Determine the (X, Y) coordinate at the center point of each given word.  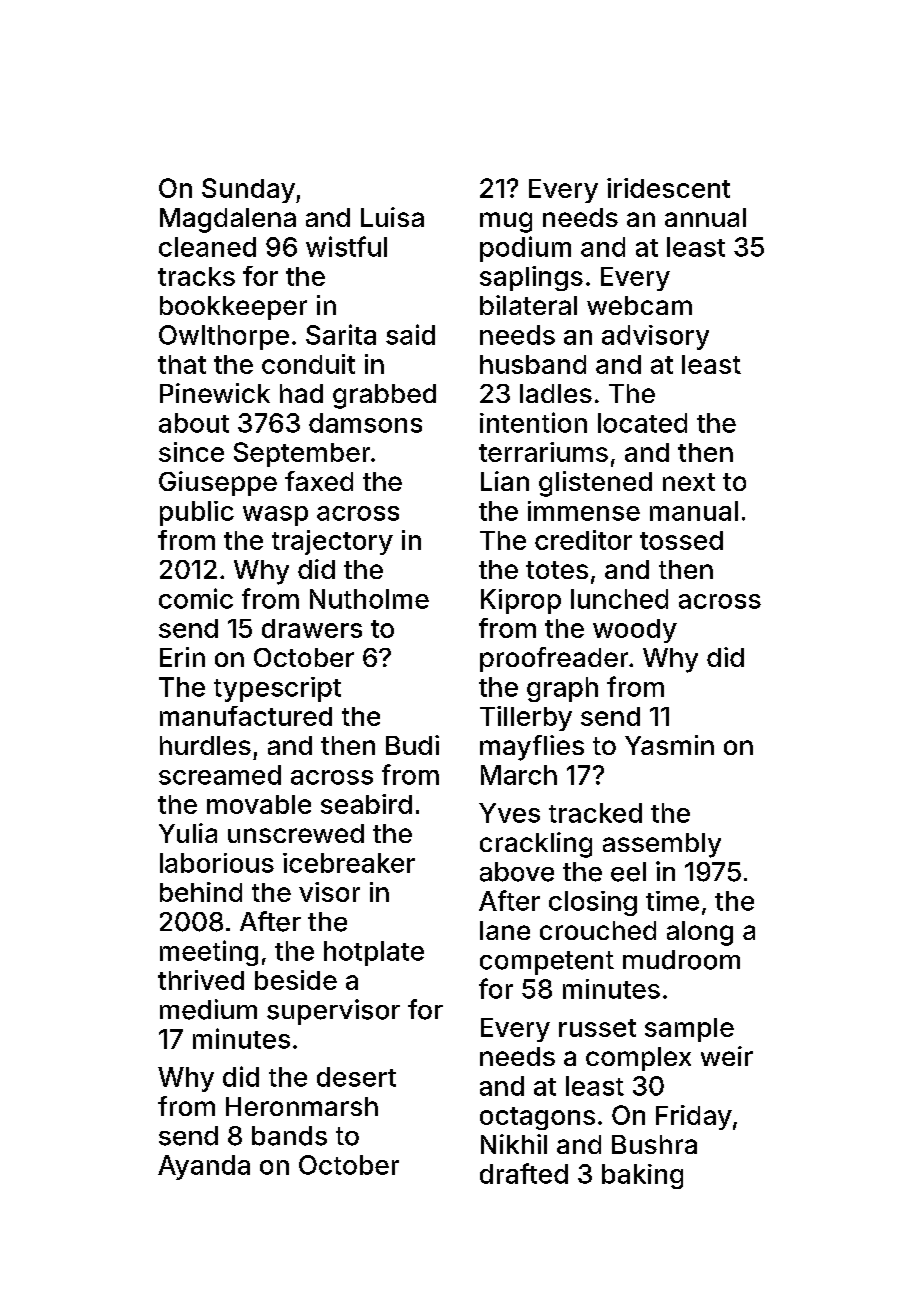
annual (705, 217)
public (197, 513)
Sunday (248, 190)
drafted (524, 1173)
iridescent (668, 188)
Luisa (392, 217)
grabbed (384, 396)
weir (727, 1056)
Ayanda (204, 1167)
